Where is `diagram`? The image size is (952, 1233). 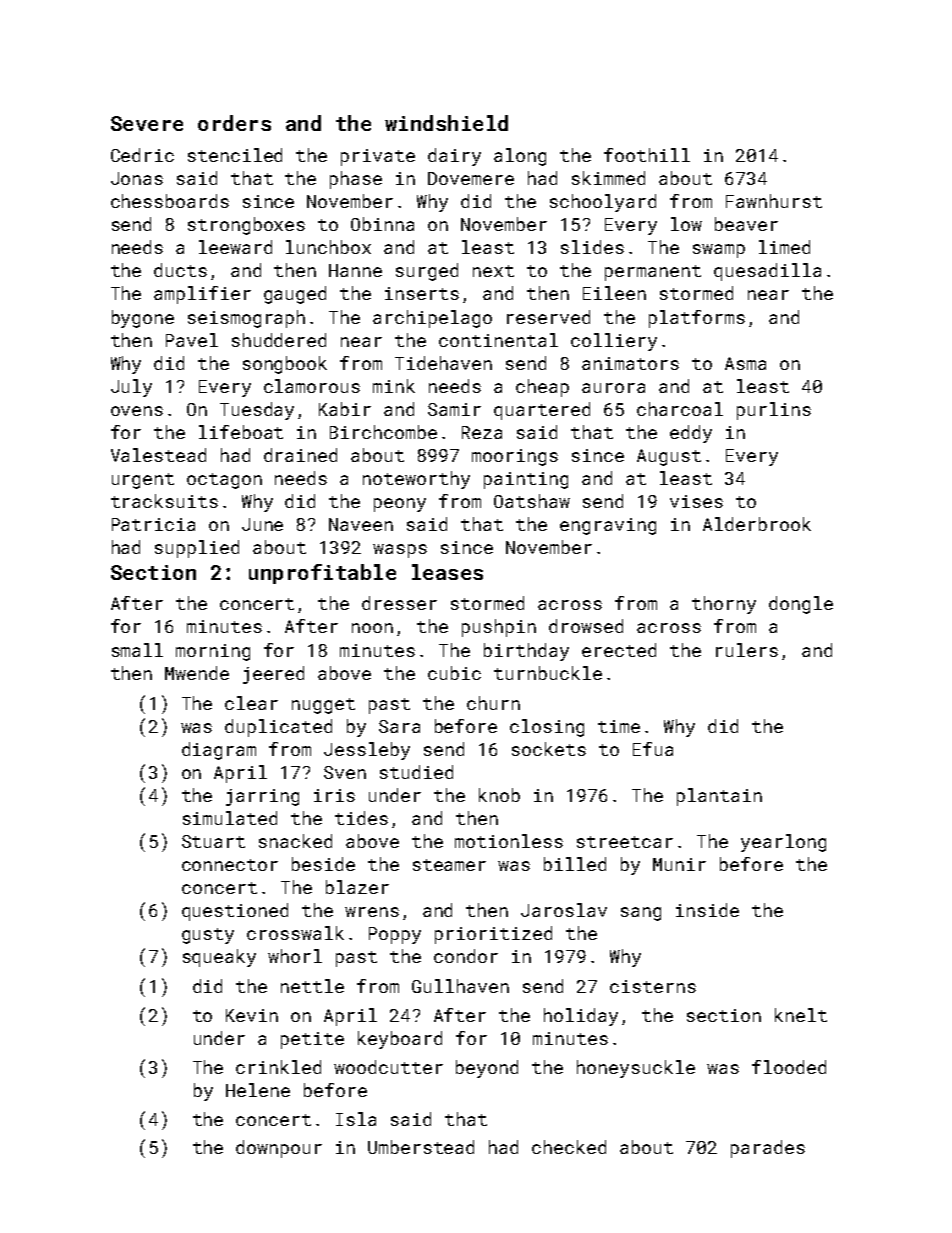
diagram is located at coordinates (219, 751).
